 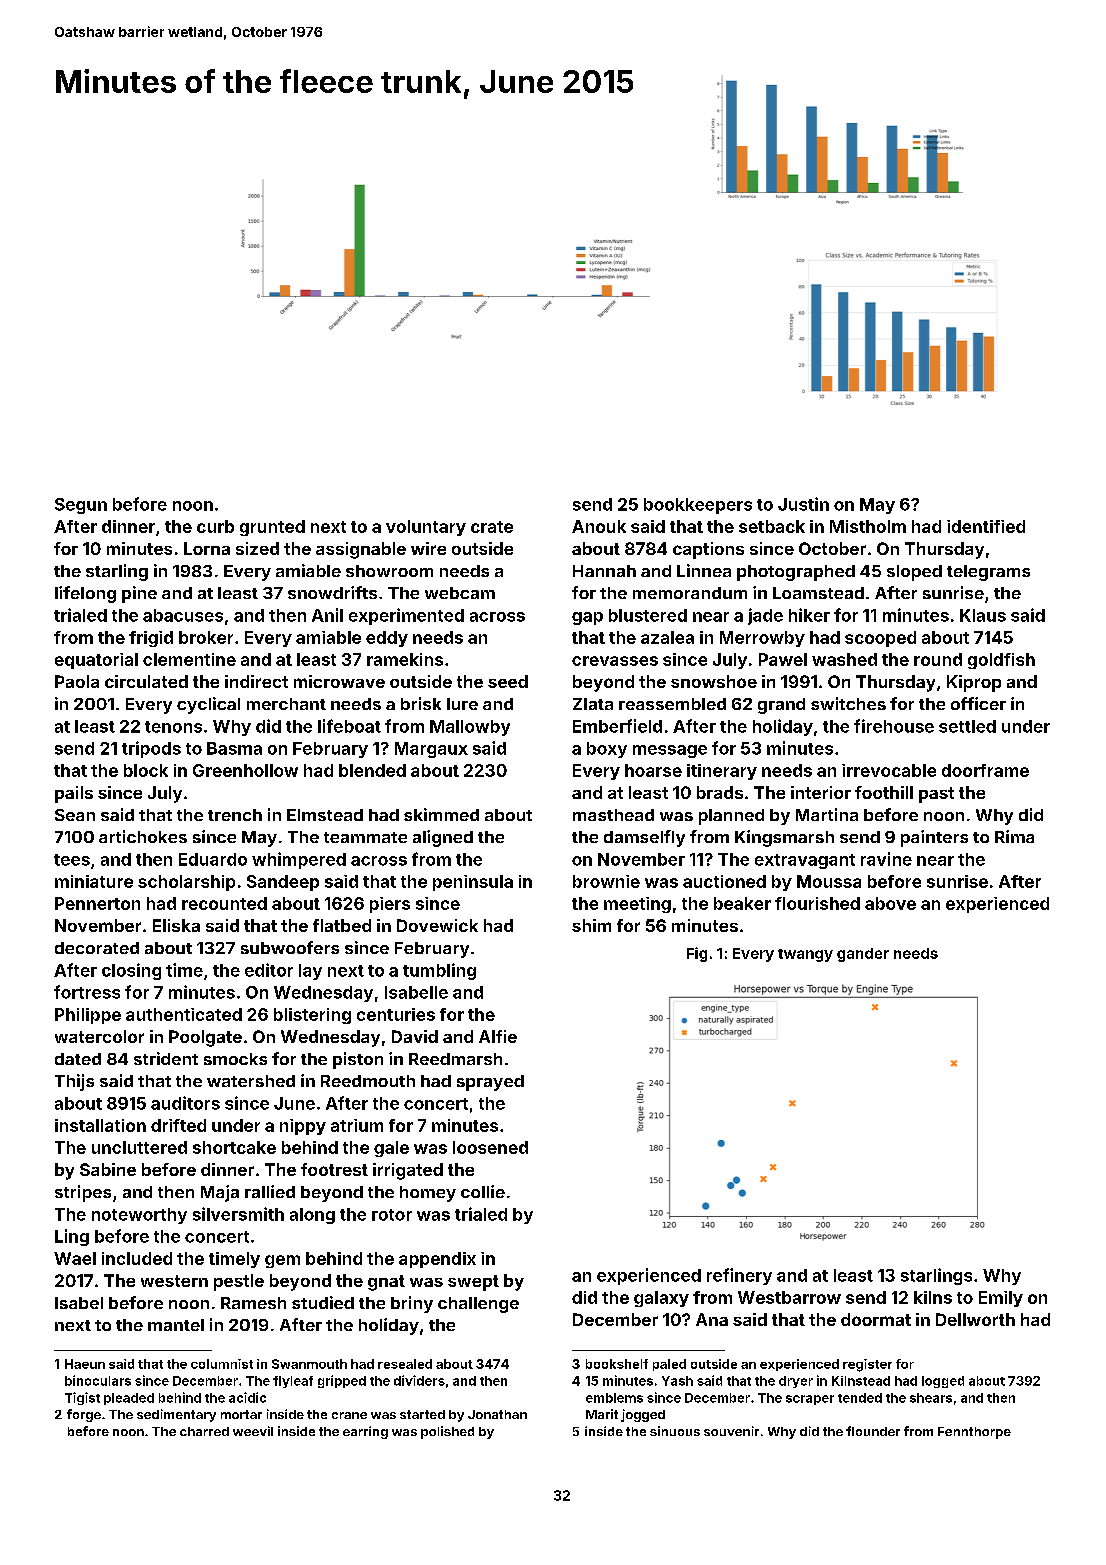 What do you see at coordinates (974, 1433) in the screenshot?
I see `Fennthorpe` at bounding box center [974, 1433].
